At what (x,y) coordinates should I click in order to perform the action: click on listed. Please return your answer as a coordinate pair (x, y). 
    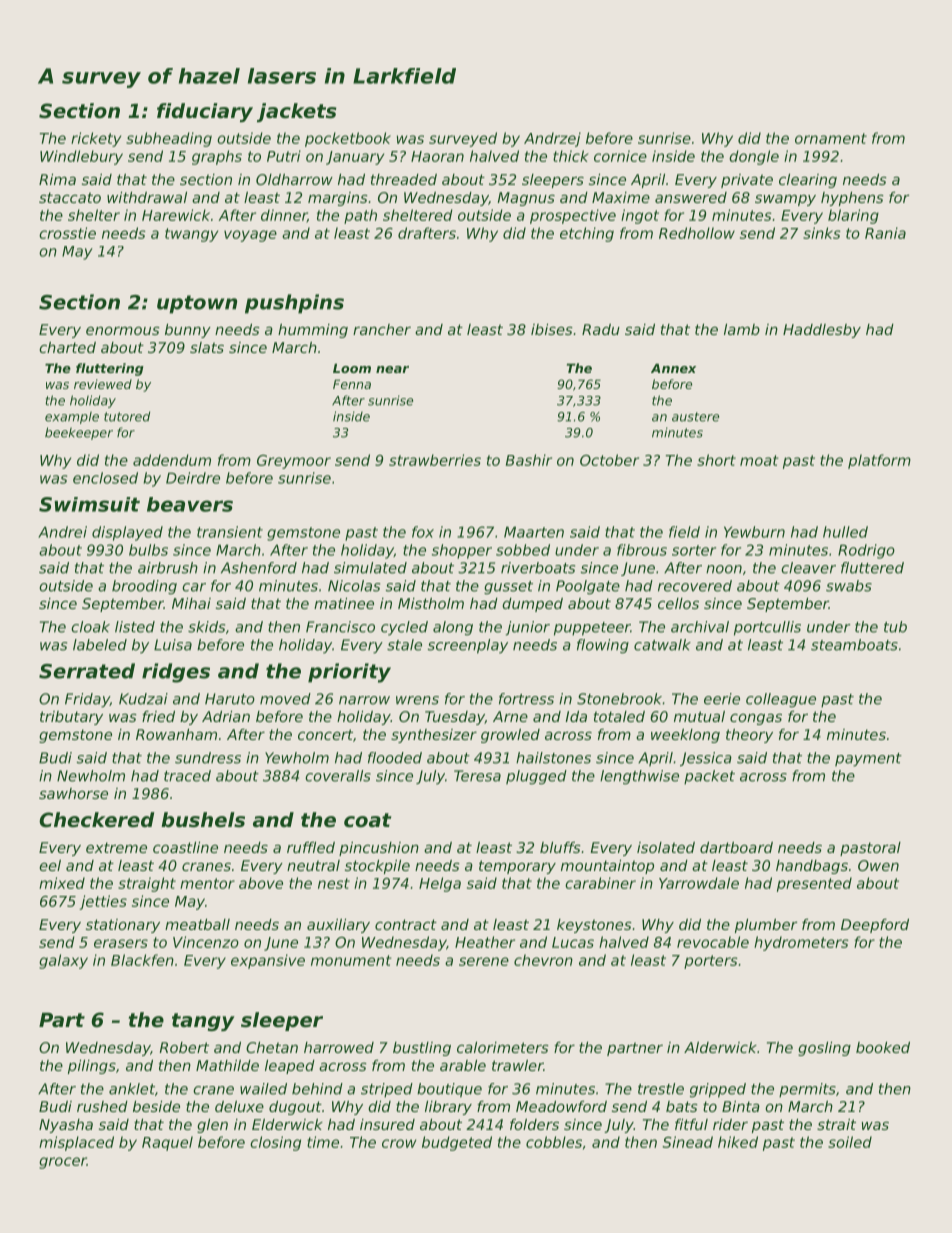
    Looking at the image, I should click on (135, 627).
